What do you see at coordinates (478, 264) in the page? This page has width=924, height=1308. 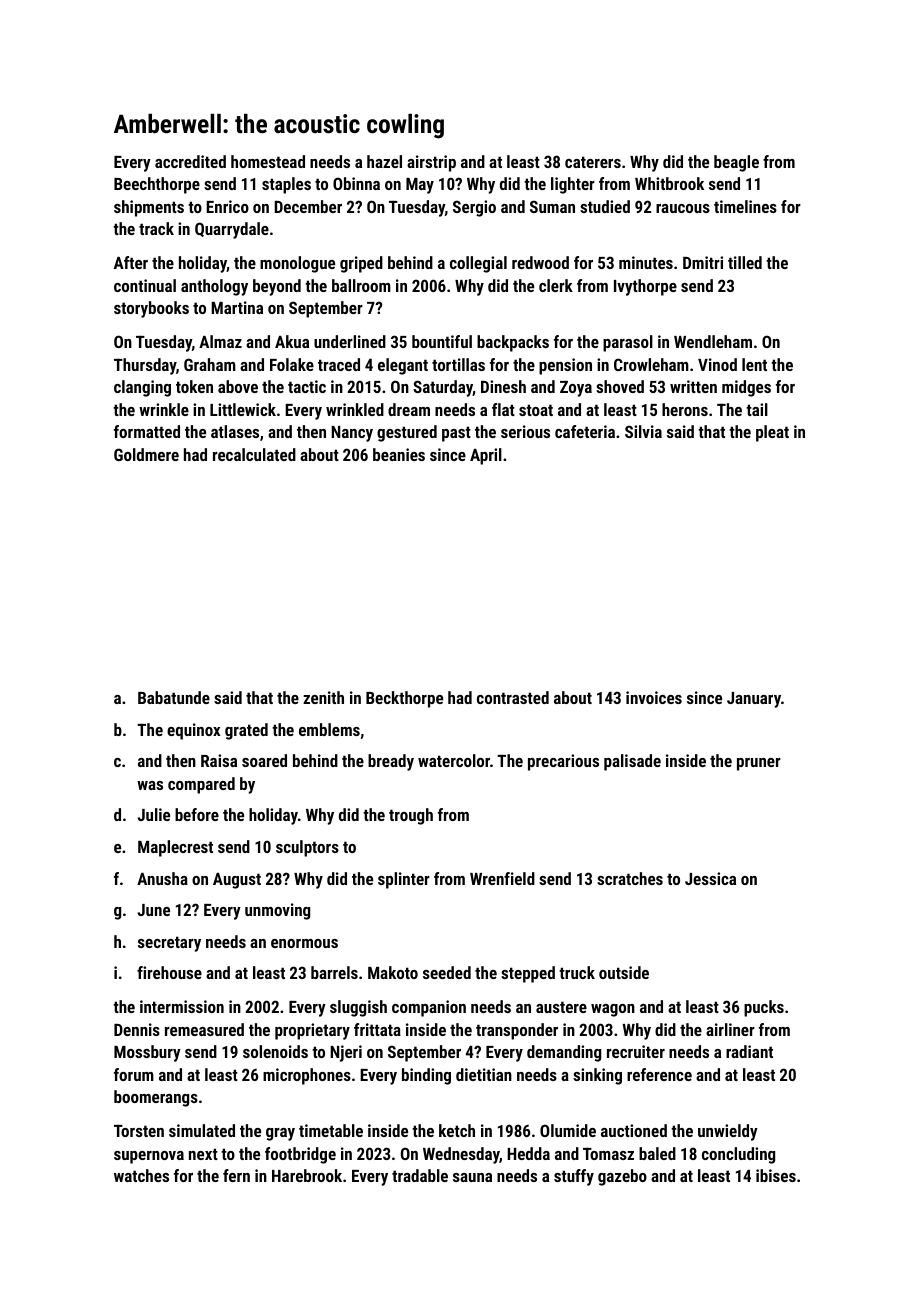 I see `collegial` at bounding box center [478, 264].
